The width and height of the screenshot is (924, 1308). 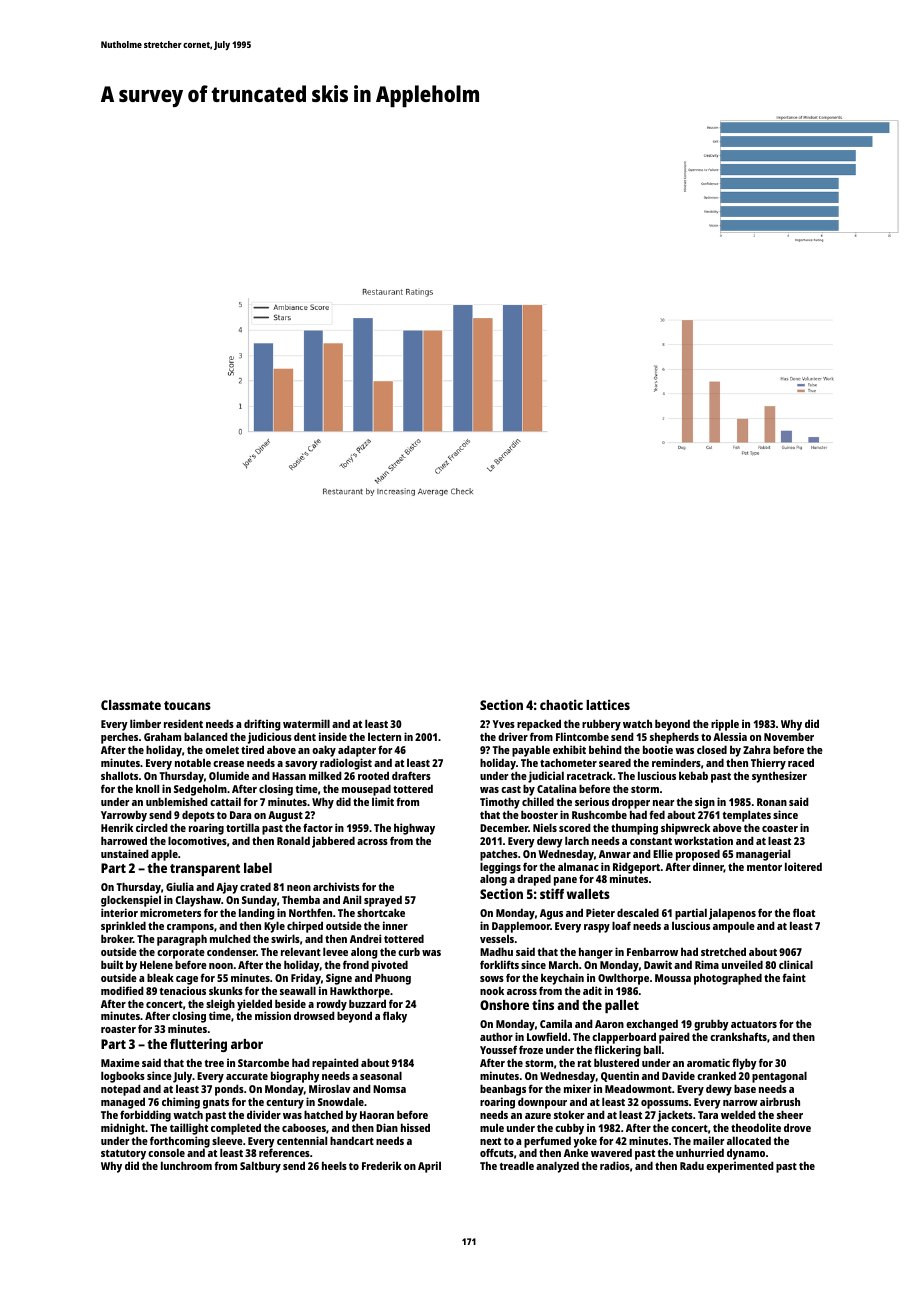 I want to click on experimented, so click(x=740, y=1167).
